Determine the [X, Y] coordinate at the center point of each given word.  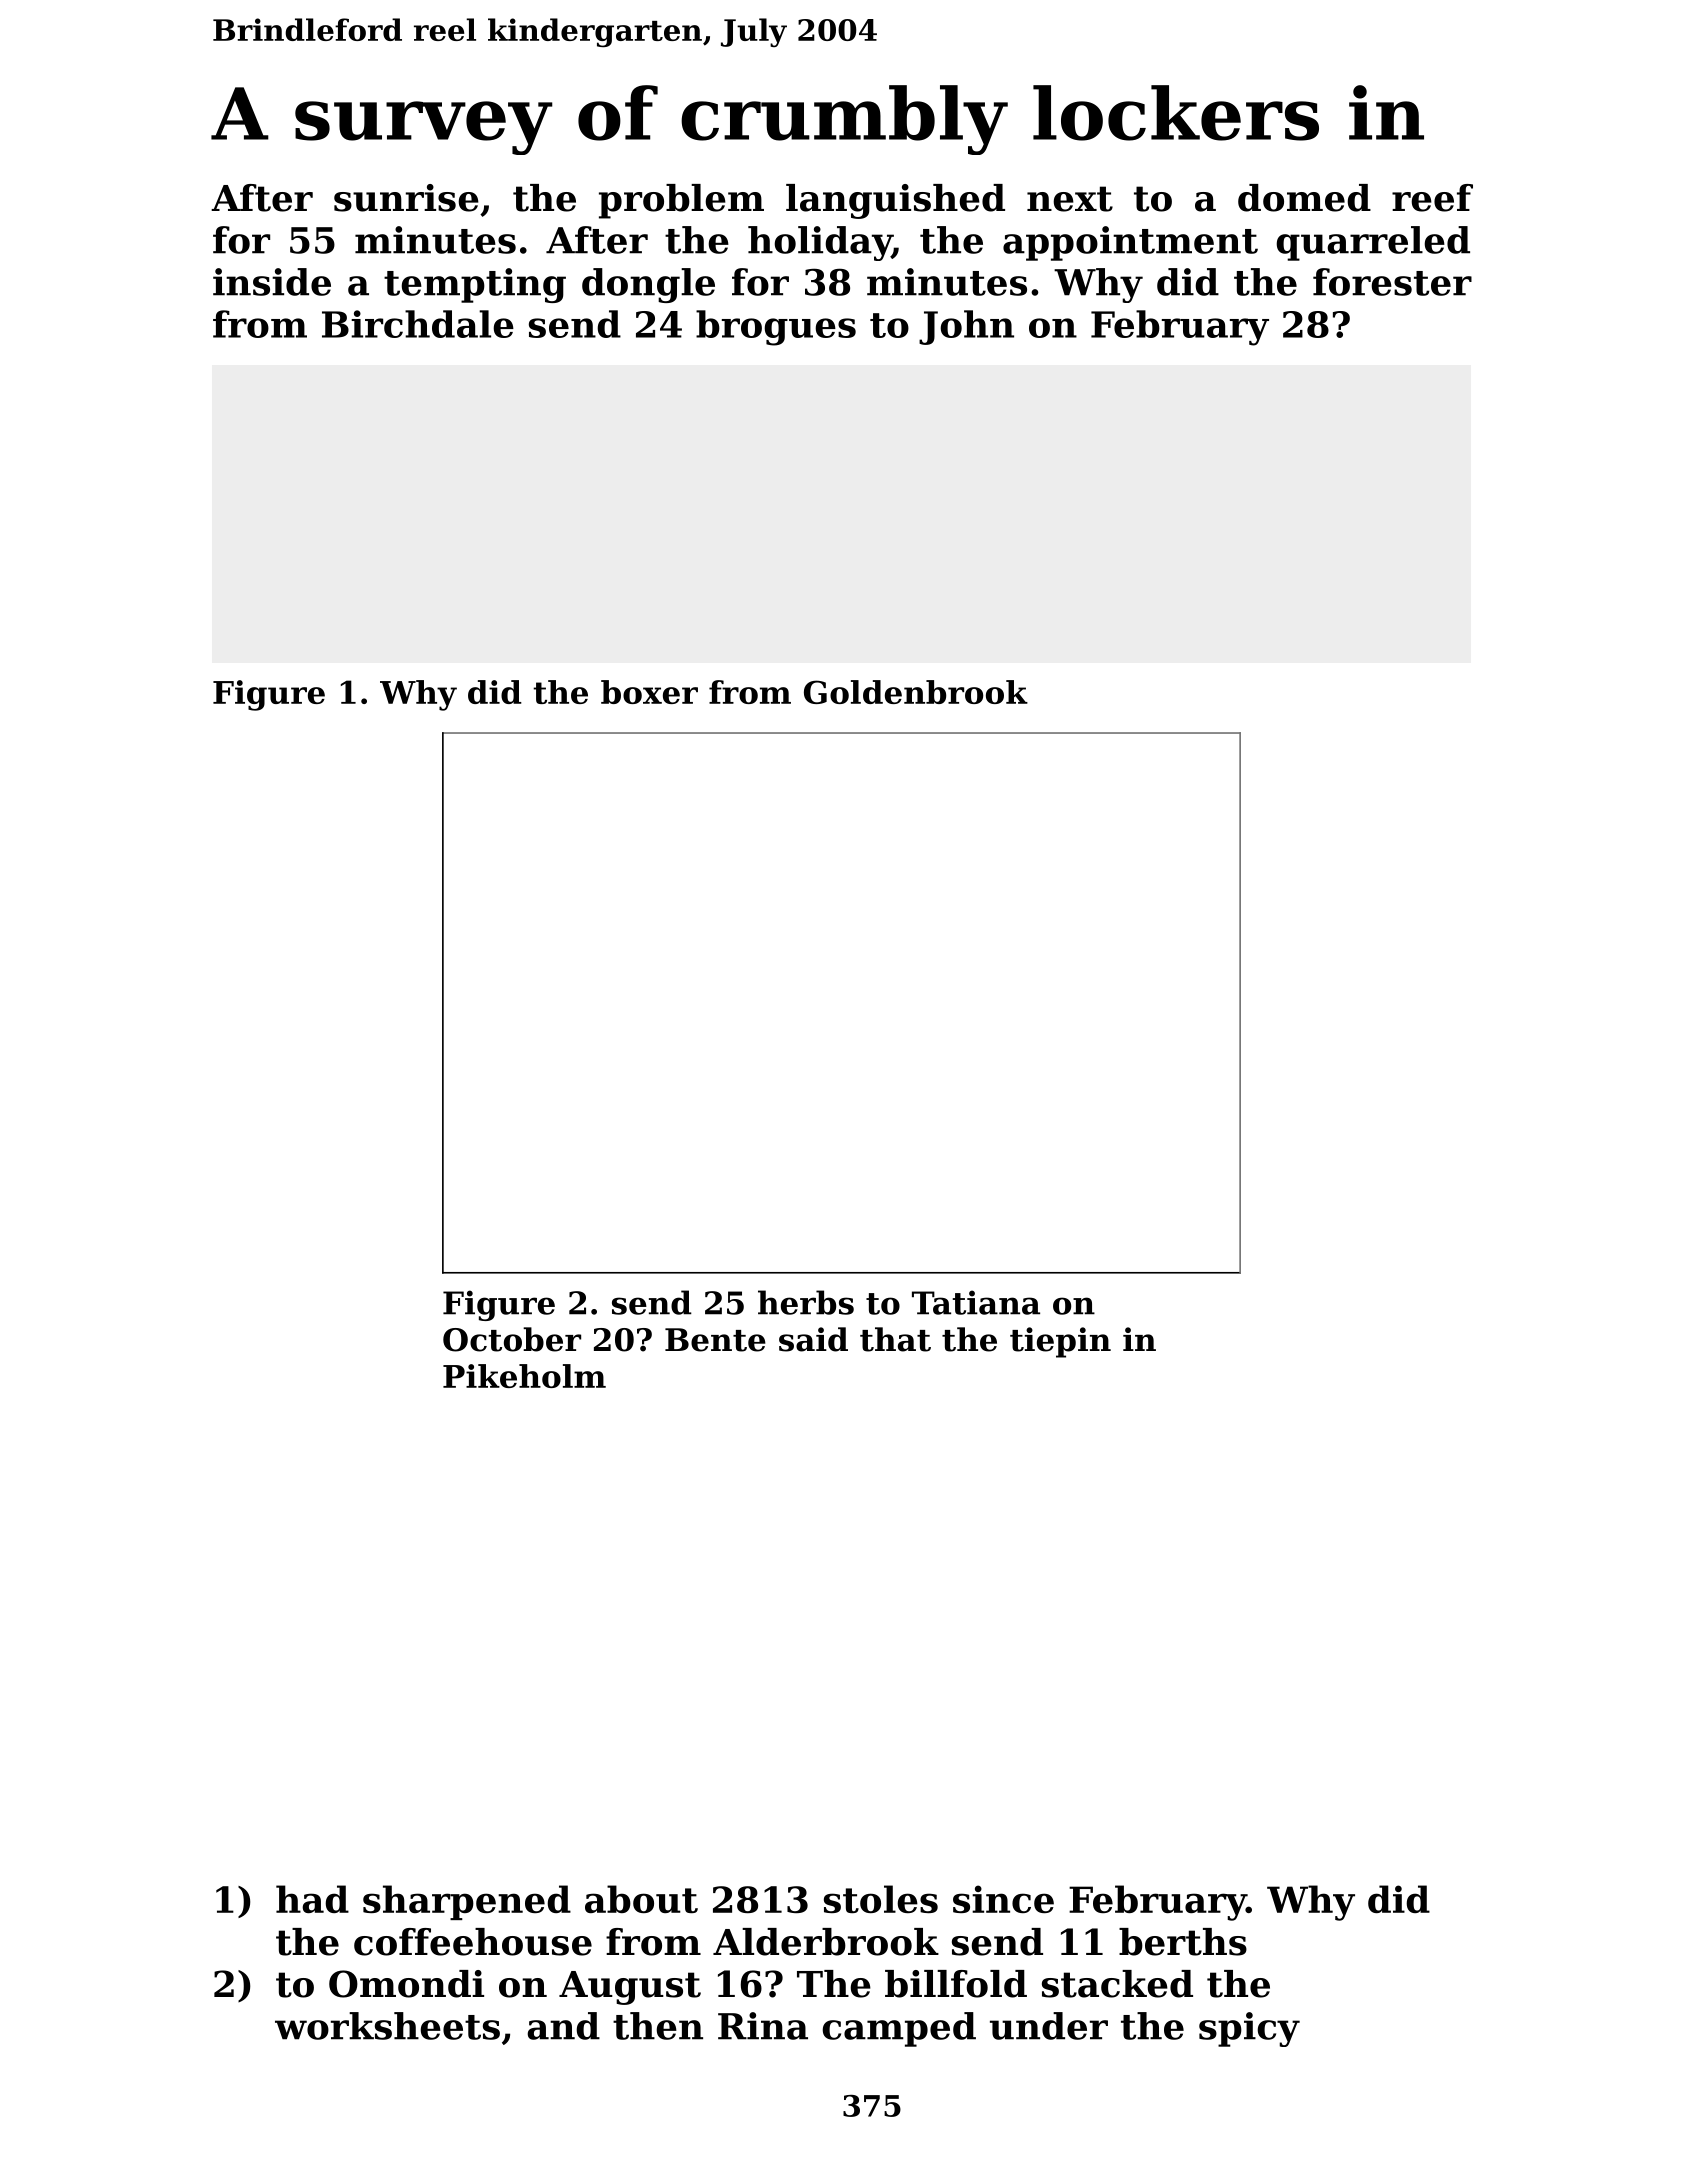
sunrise [406, 198]
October [512, 1339]
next [1070, 199]
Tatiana [976, 1302]
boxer [649, 692]
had [312, 1899]
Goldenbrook [916, 692]
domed [1304, 198]
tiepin [1060, 1342]
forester [1392, 282]
